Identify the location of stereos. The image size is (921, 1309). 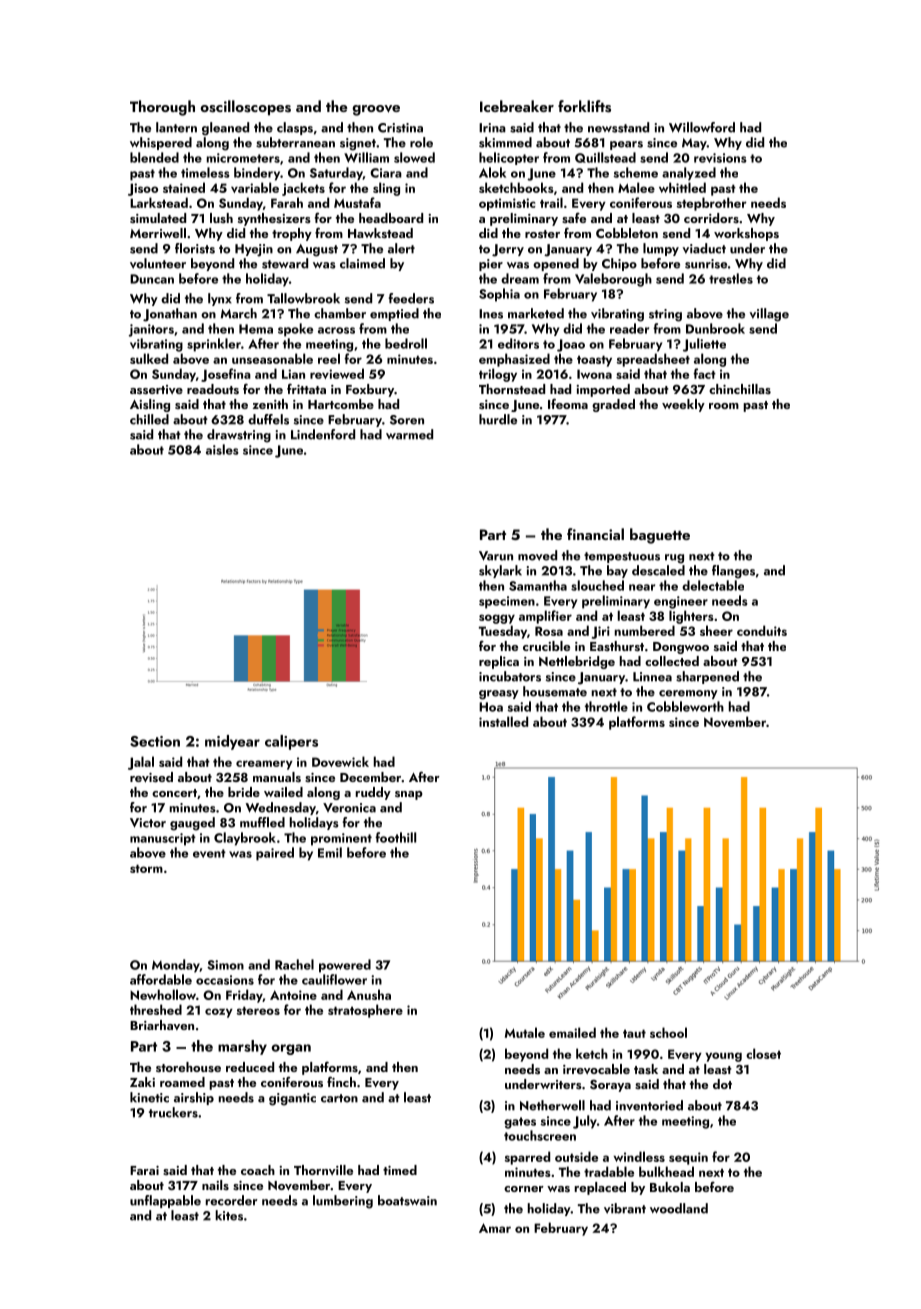
(258, 1010).
